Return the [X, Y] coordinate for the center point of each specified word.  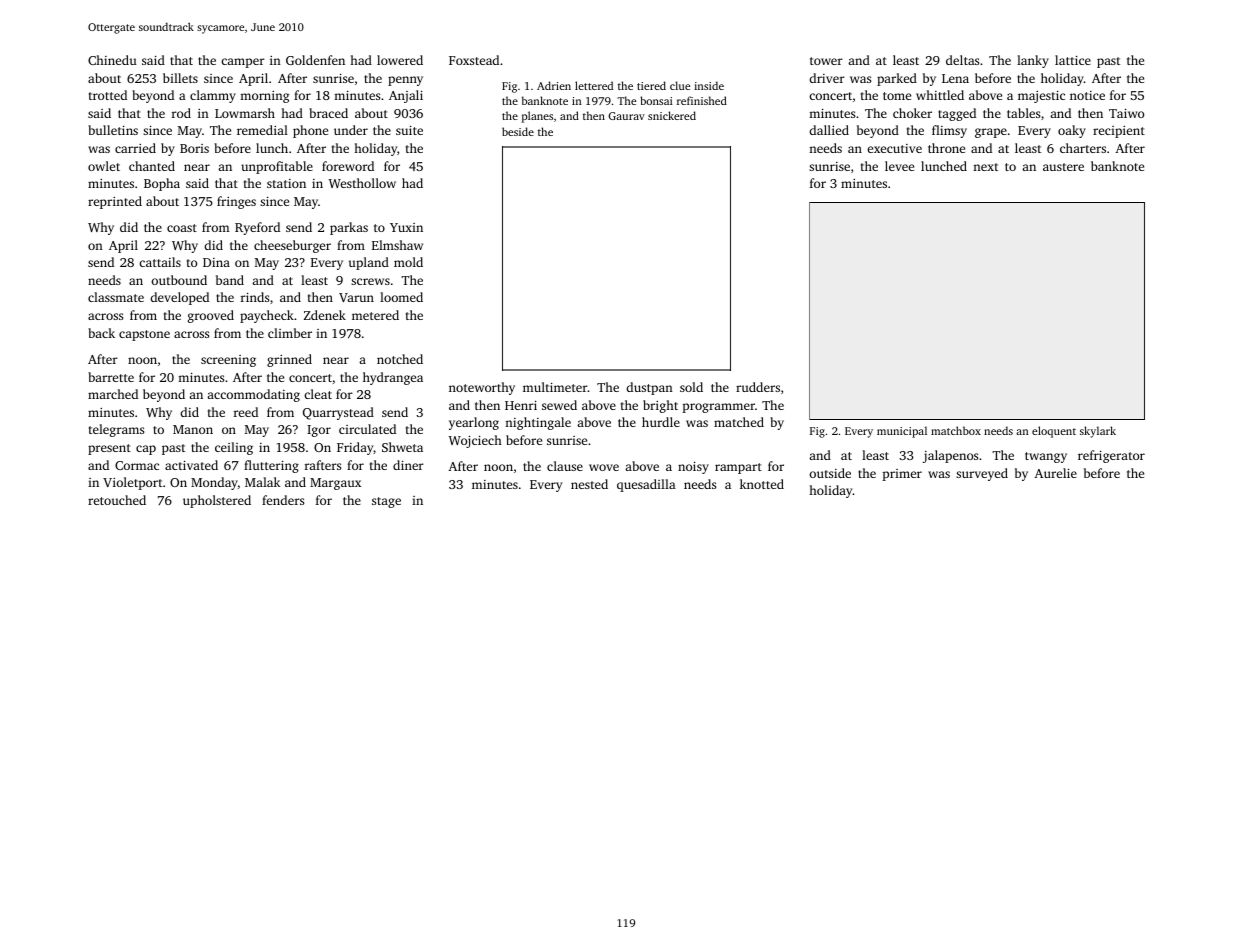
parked [897, 79]
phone [310, 131]
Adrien [554, 85]
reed [246, 412]
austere [1063, 167]
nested [589, 484]
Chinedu [112, 60]
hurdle [661, 422]
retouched [117, 500]
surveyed [982, 474]
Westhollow [362, 183]
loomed [401, 297]
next [985, 167]
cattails [160, 262]
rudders [758, 387]
